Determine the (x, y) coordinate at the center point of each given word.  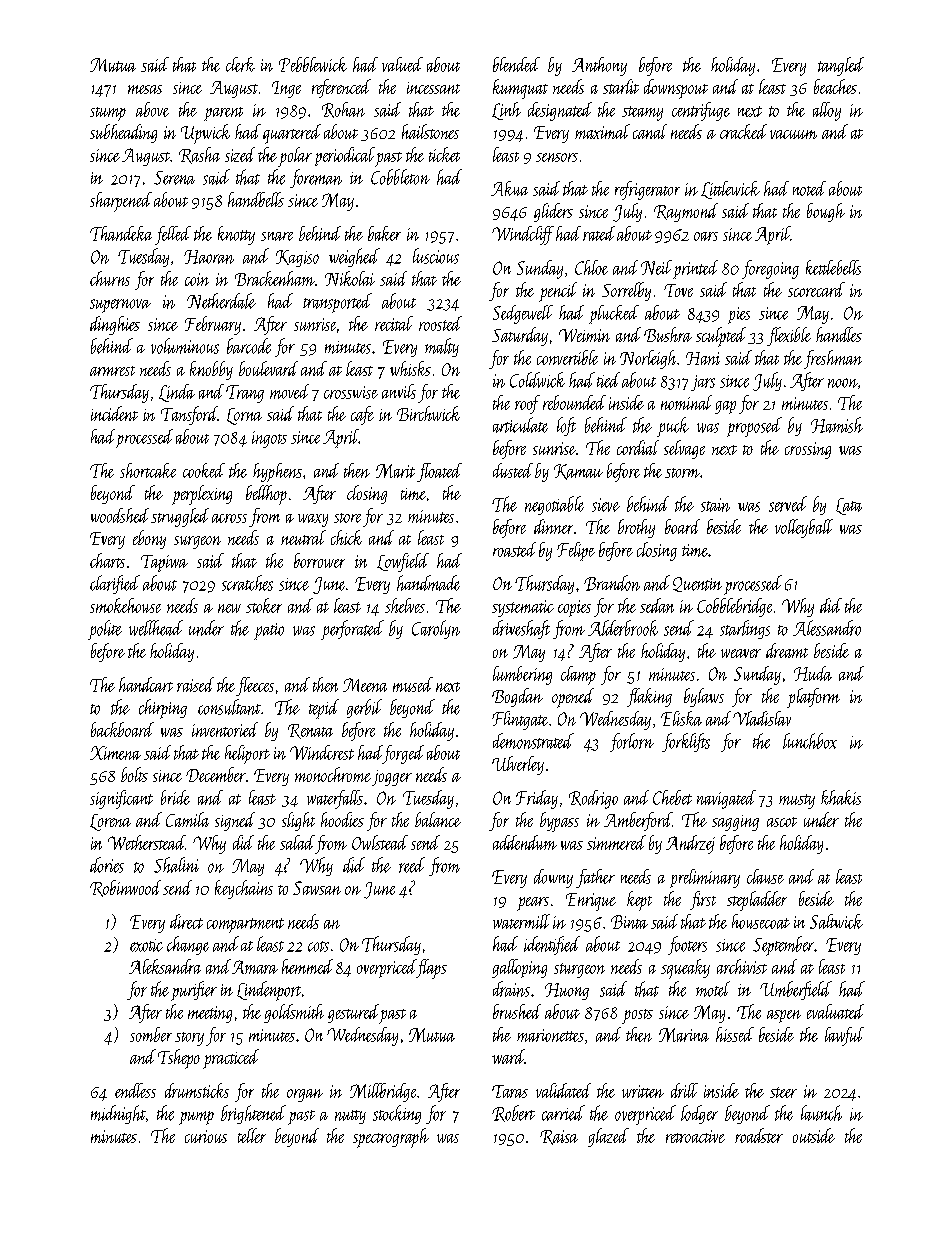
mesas (145, 89)
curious (206, 1136)
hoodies (342, 819)
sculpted (721, 337)
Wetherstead (146, 842)
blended (516, 64)
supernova (120, 306)
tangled (841, 66)
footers (687, 945)
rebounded (574, 402)
